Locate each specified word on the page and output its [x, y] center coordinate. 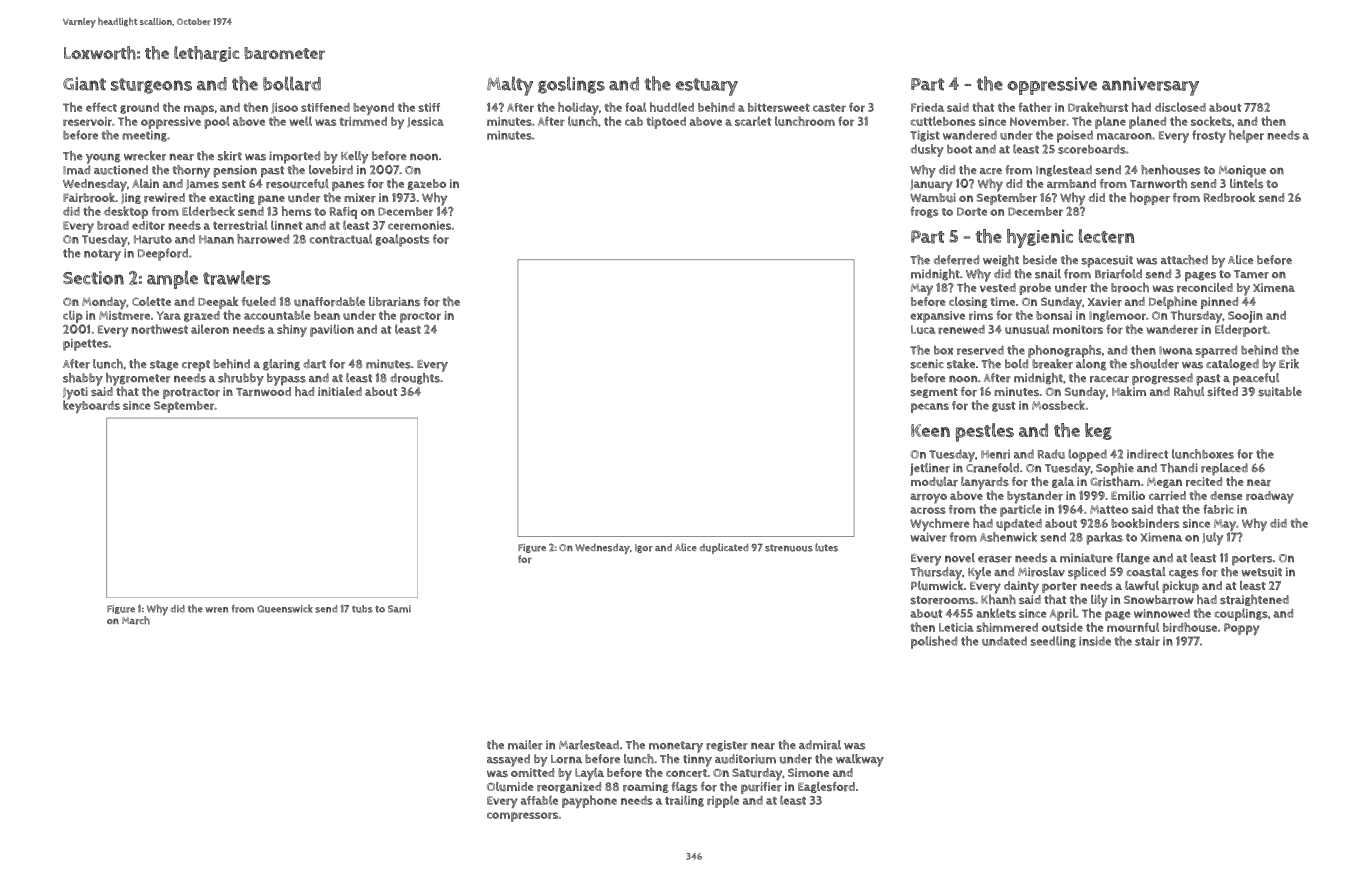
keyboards [91, 406]
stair [1147, 641]
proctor [420, 317]
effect [101, 107]
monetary [676, 747]
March [136, 620]
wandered [970, 135]
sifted [1222, 391]
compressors [522, 817]
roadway [1270, 497]
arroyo [928, 498]
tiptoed [666, 123]
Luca [923, 329]
